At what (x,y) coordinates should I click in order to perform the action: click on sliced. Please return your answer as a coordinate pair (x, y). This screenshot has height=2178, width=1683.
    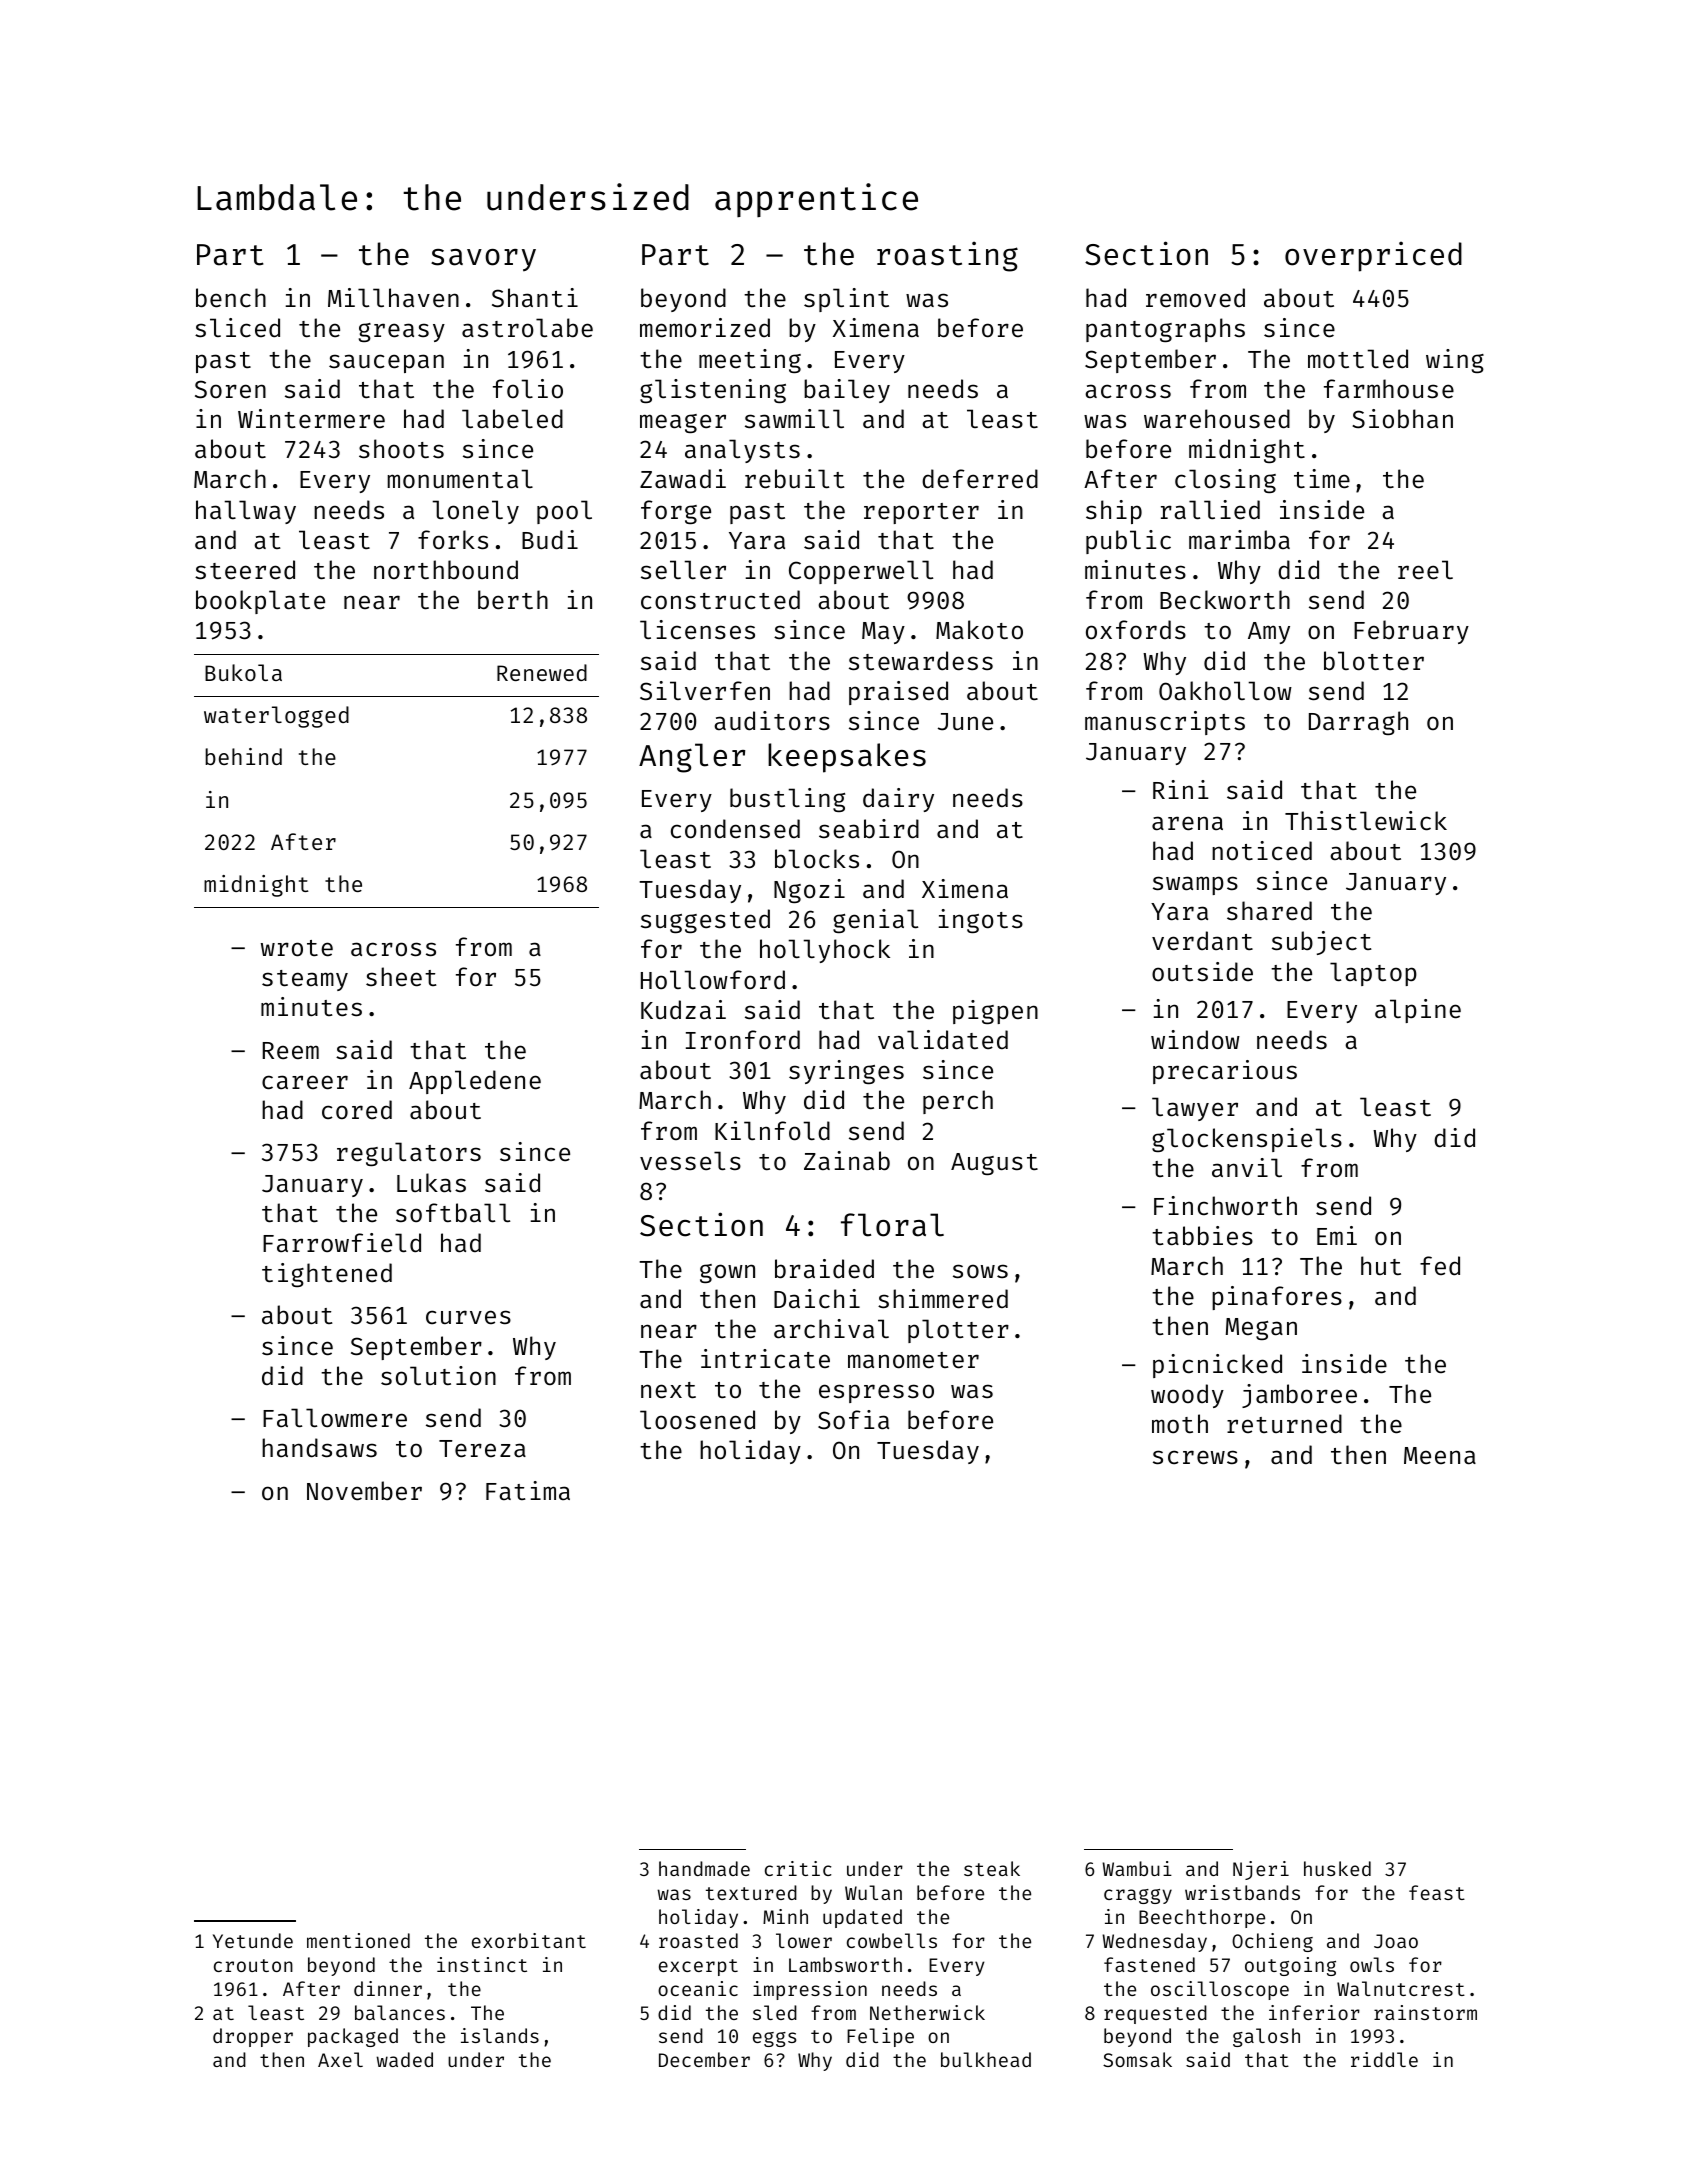
    Looking at the image, I should click on (237, 328).
